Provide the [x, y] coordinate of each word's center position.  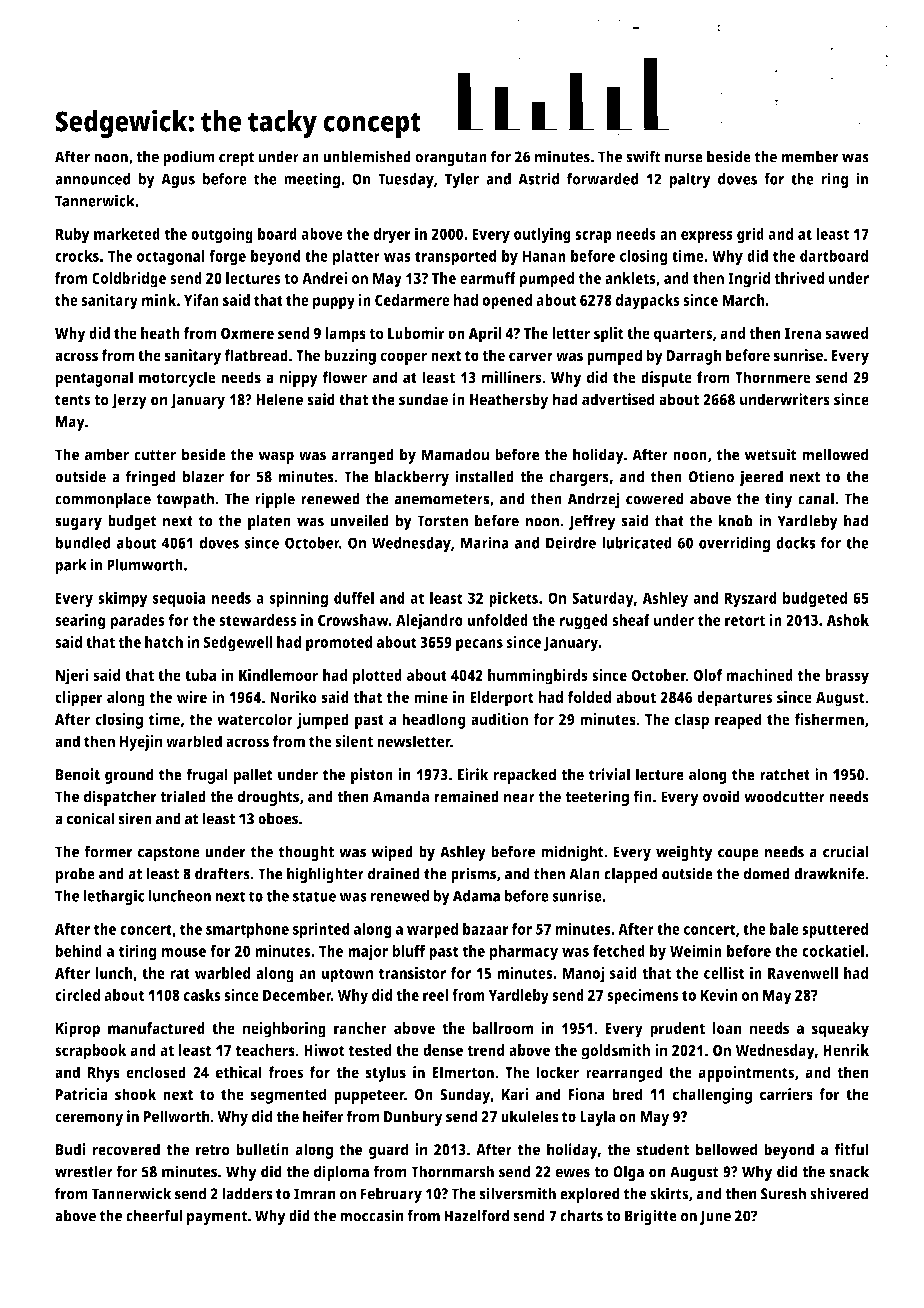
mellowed [835, 454]
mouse [184, 952]
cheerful [154, 1215]
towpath [185, 500]
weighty [684, 853]
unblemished [367, 156]
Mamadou [455, 454]
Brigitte [651, 1217]
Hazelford [476, 1215]
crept [237, 159]
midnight [572, 853]
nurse [684, 158]
